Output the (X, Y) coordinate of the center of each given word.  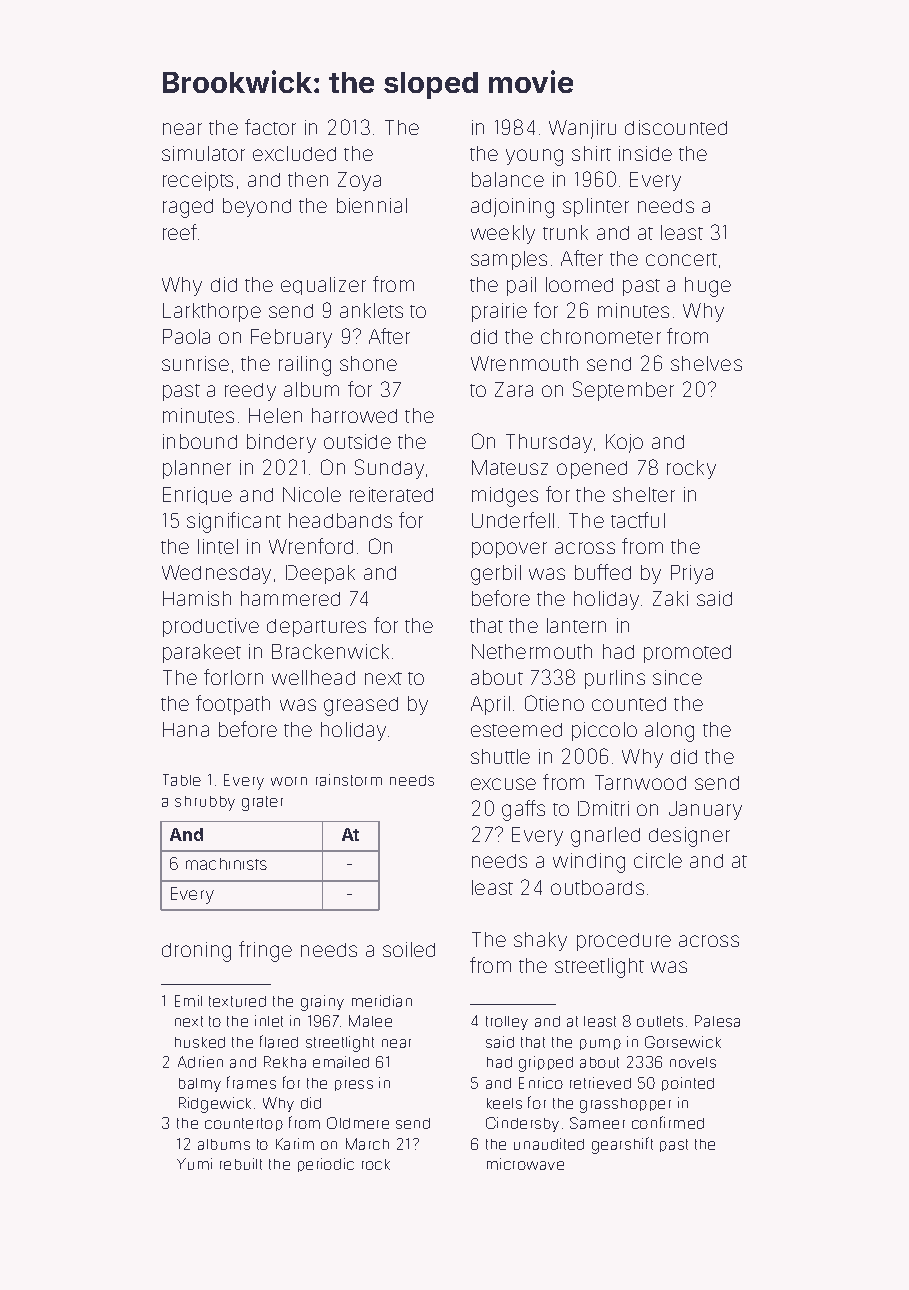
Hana (186, 729)
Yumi (194, 1164)
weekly (503, 234)
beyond (257, 207)
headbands (340, 520)
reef (181, 232)
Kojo (624, 443)
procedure (624, 942)
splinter (596, 207)
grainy (322, 1003)
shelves (706, 363)
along (669, 732)
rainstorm (349, 780)
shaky (540, 941)
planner (197, 469)
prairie (499, 312)
